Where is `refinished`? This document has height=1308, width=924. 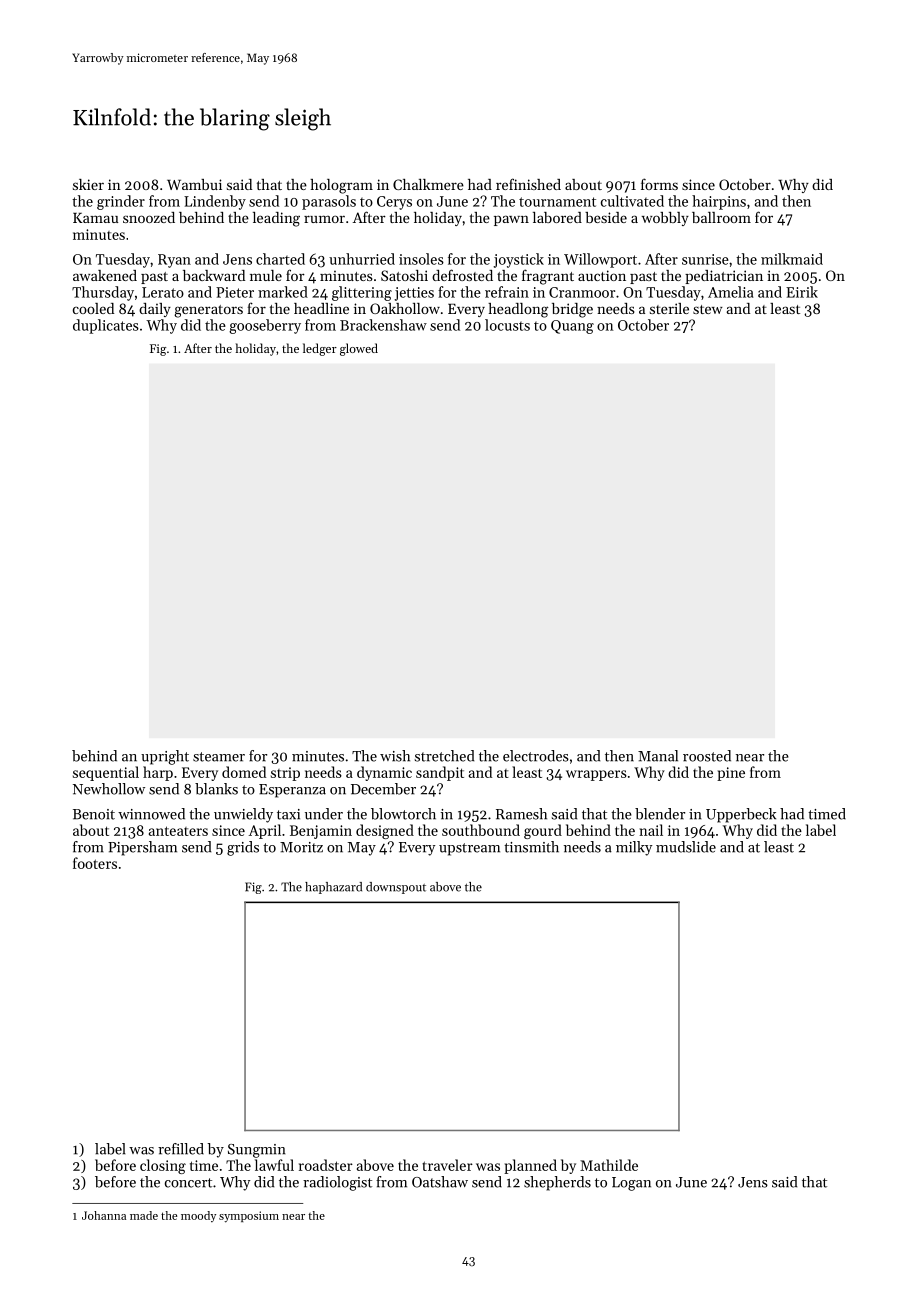
refinished is located at coordinates (528, 184).
